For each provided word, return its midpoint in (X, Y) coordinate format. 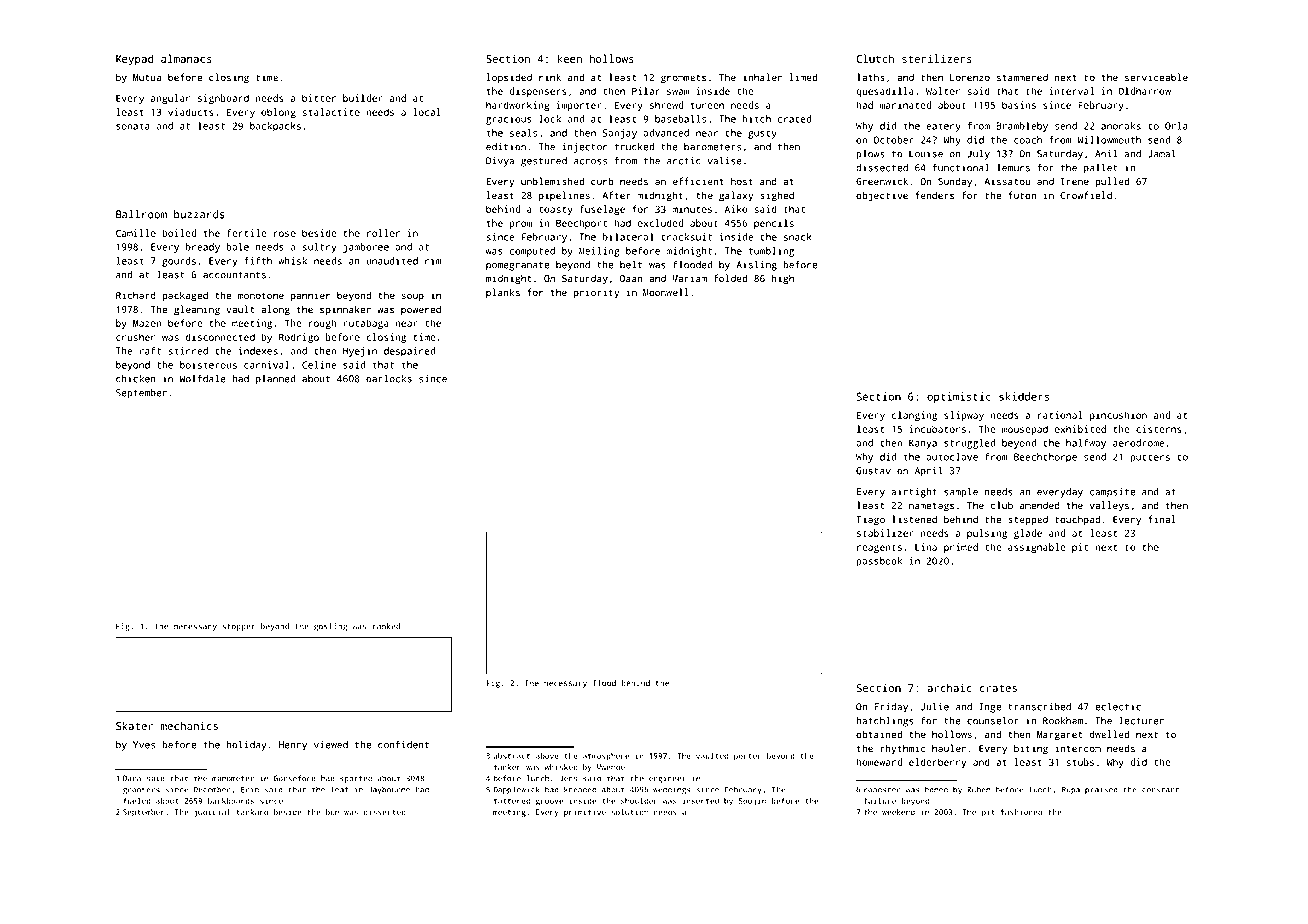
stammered (1022, 77)
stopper (238, 627)
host (742, 181)
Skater (134, 726)
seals (523, 133)
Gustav (873, 471)
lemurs (1013, 167)
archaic (949, 688)
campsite (1112, 493)
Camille (136, 233)
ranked (386, 626)
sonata (133, 126)
